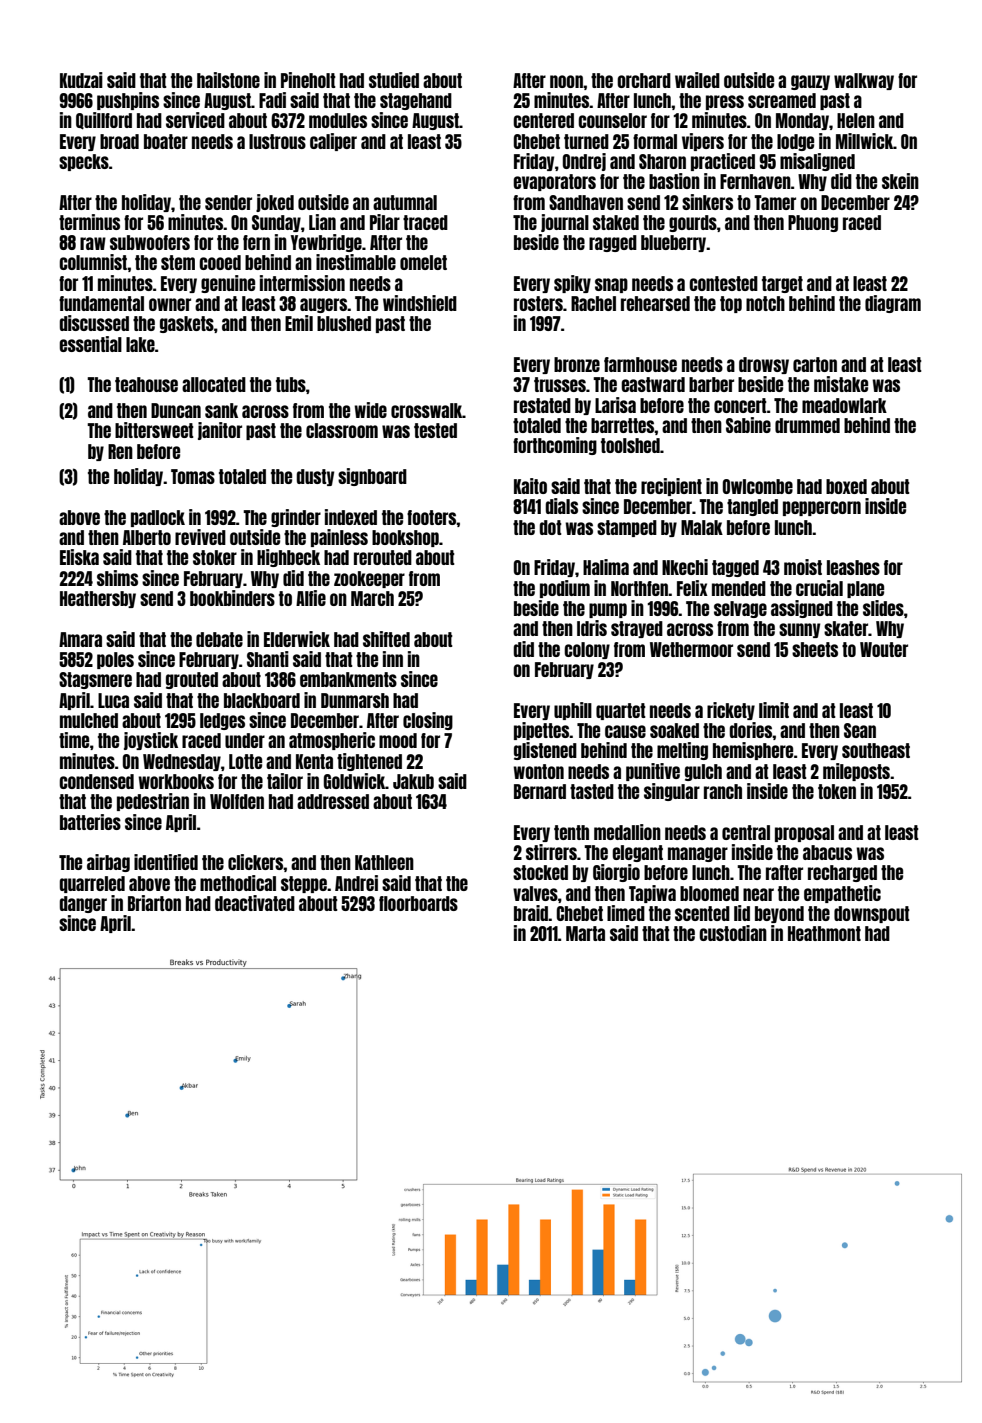 The image size is (982, 1423). Describe the element at coordinates (587, 650) in the page. I see `colony` at that location.
